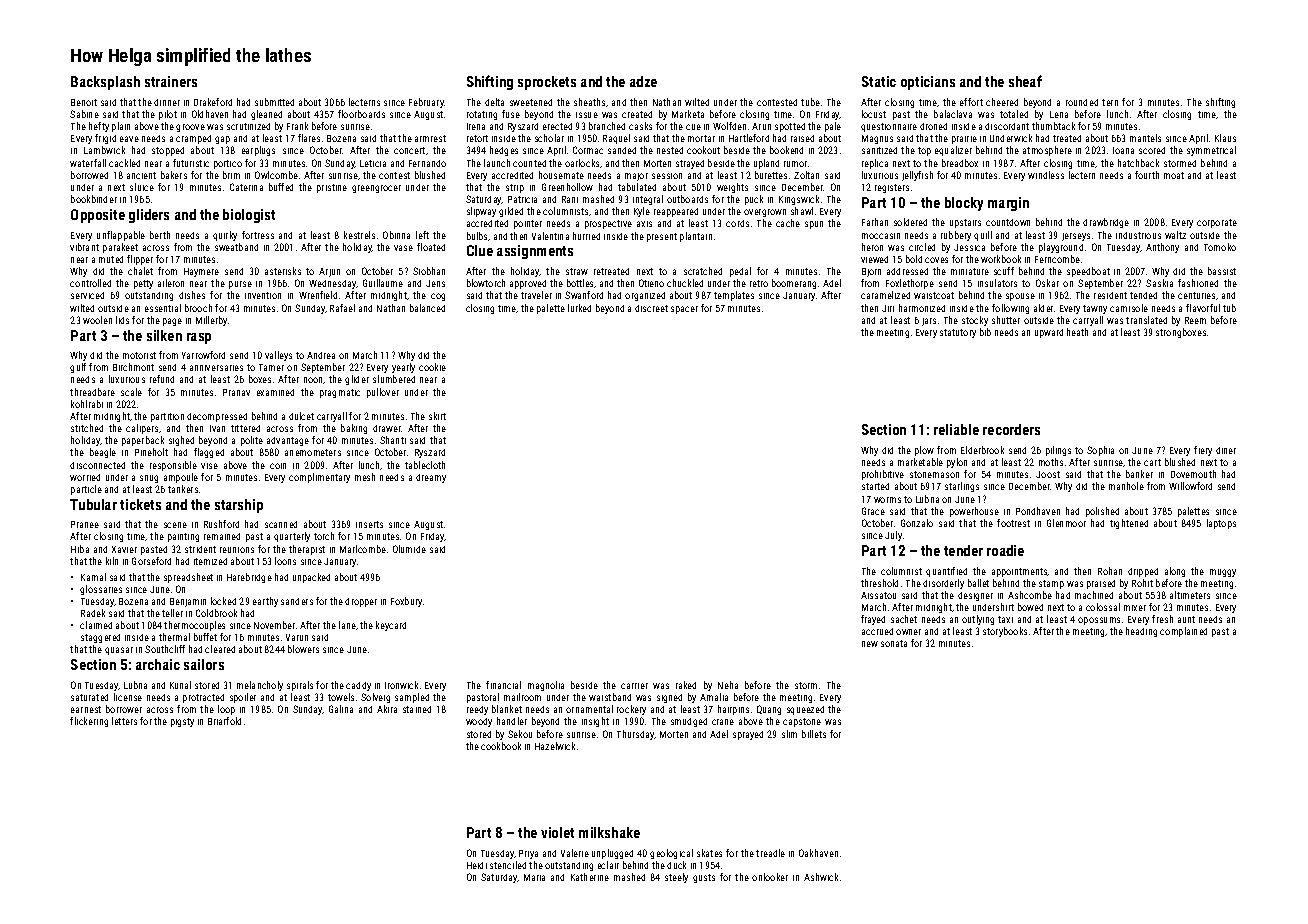  What do you see at coordinates (821, 877) in the screenshot?
I see `Ashwick` at bounding box center [821, 877].
